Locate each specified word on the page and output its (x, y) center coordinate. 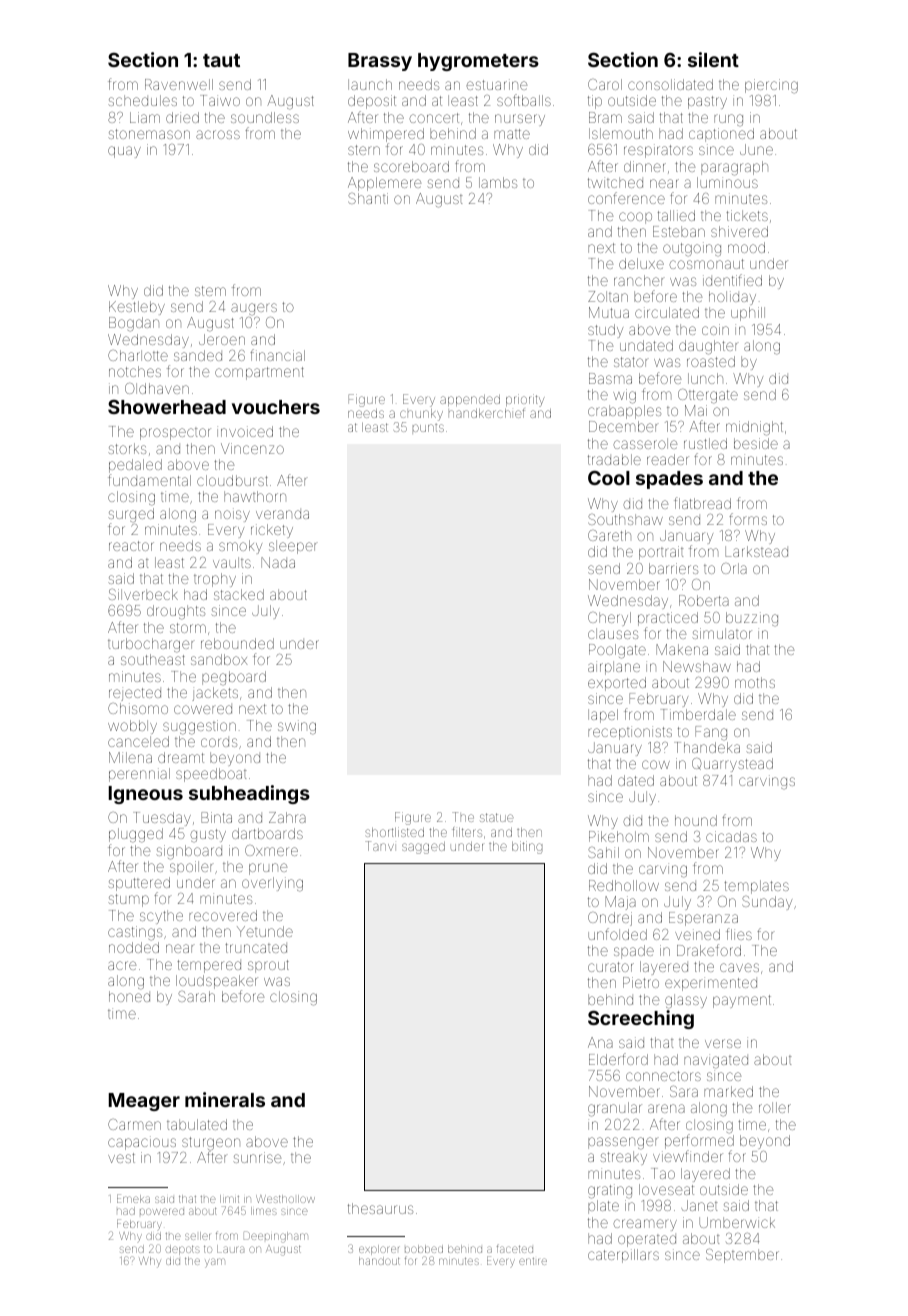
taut (221, 60)
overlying (272, 884)
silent (713, 59)
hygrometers (478, 62)
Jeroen (222, 339)
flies (739, 934)
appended (470, 400)
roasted (711, 361)
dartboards (267, 833)
